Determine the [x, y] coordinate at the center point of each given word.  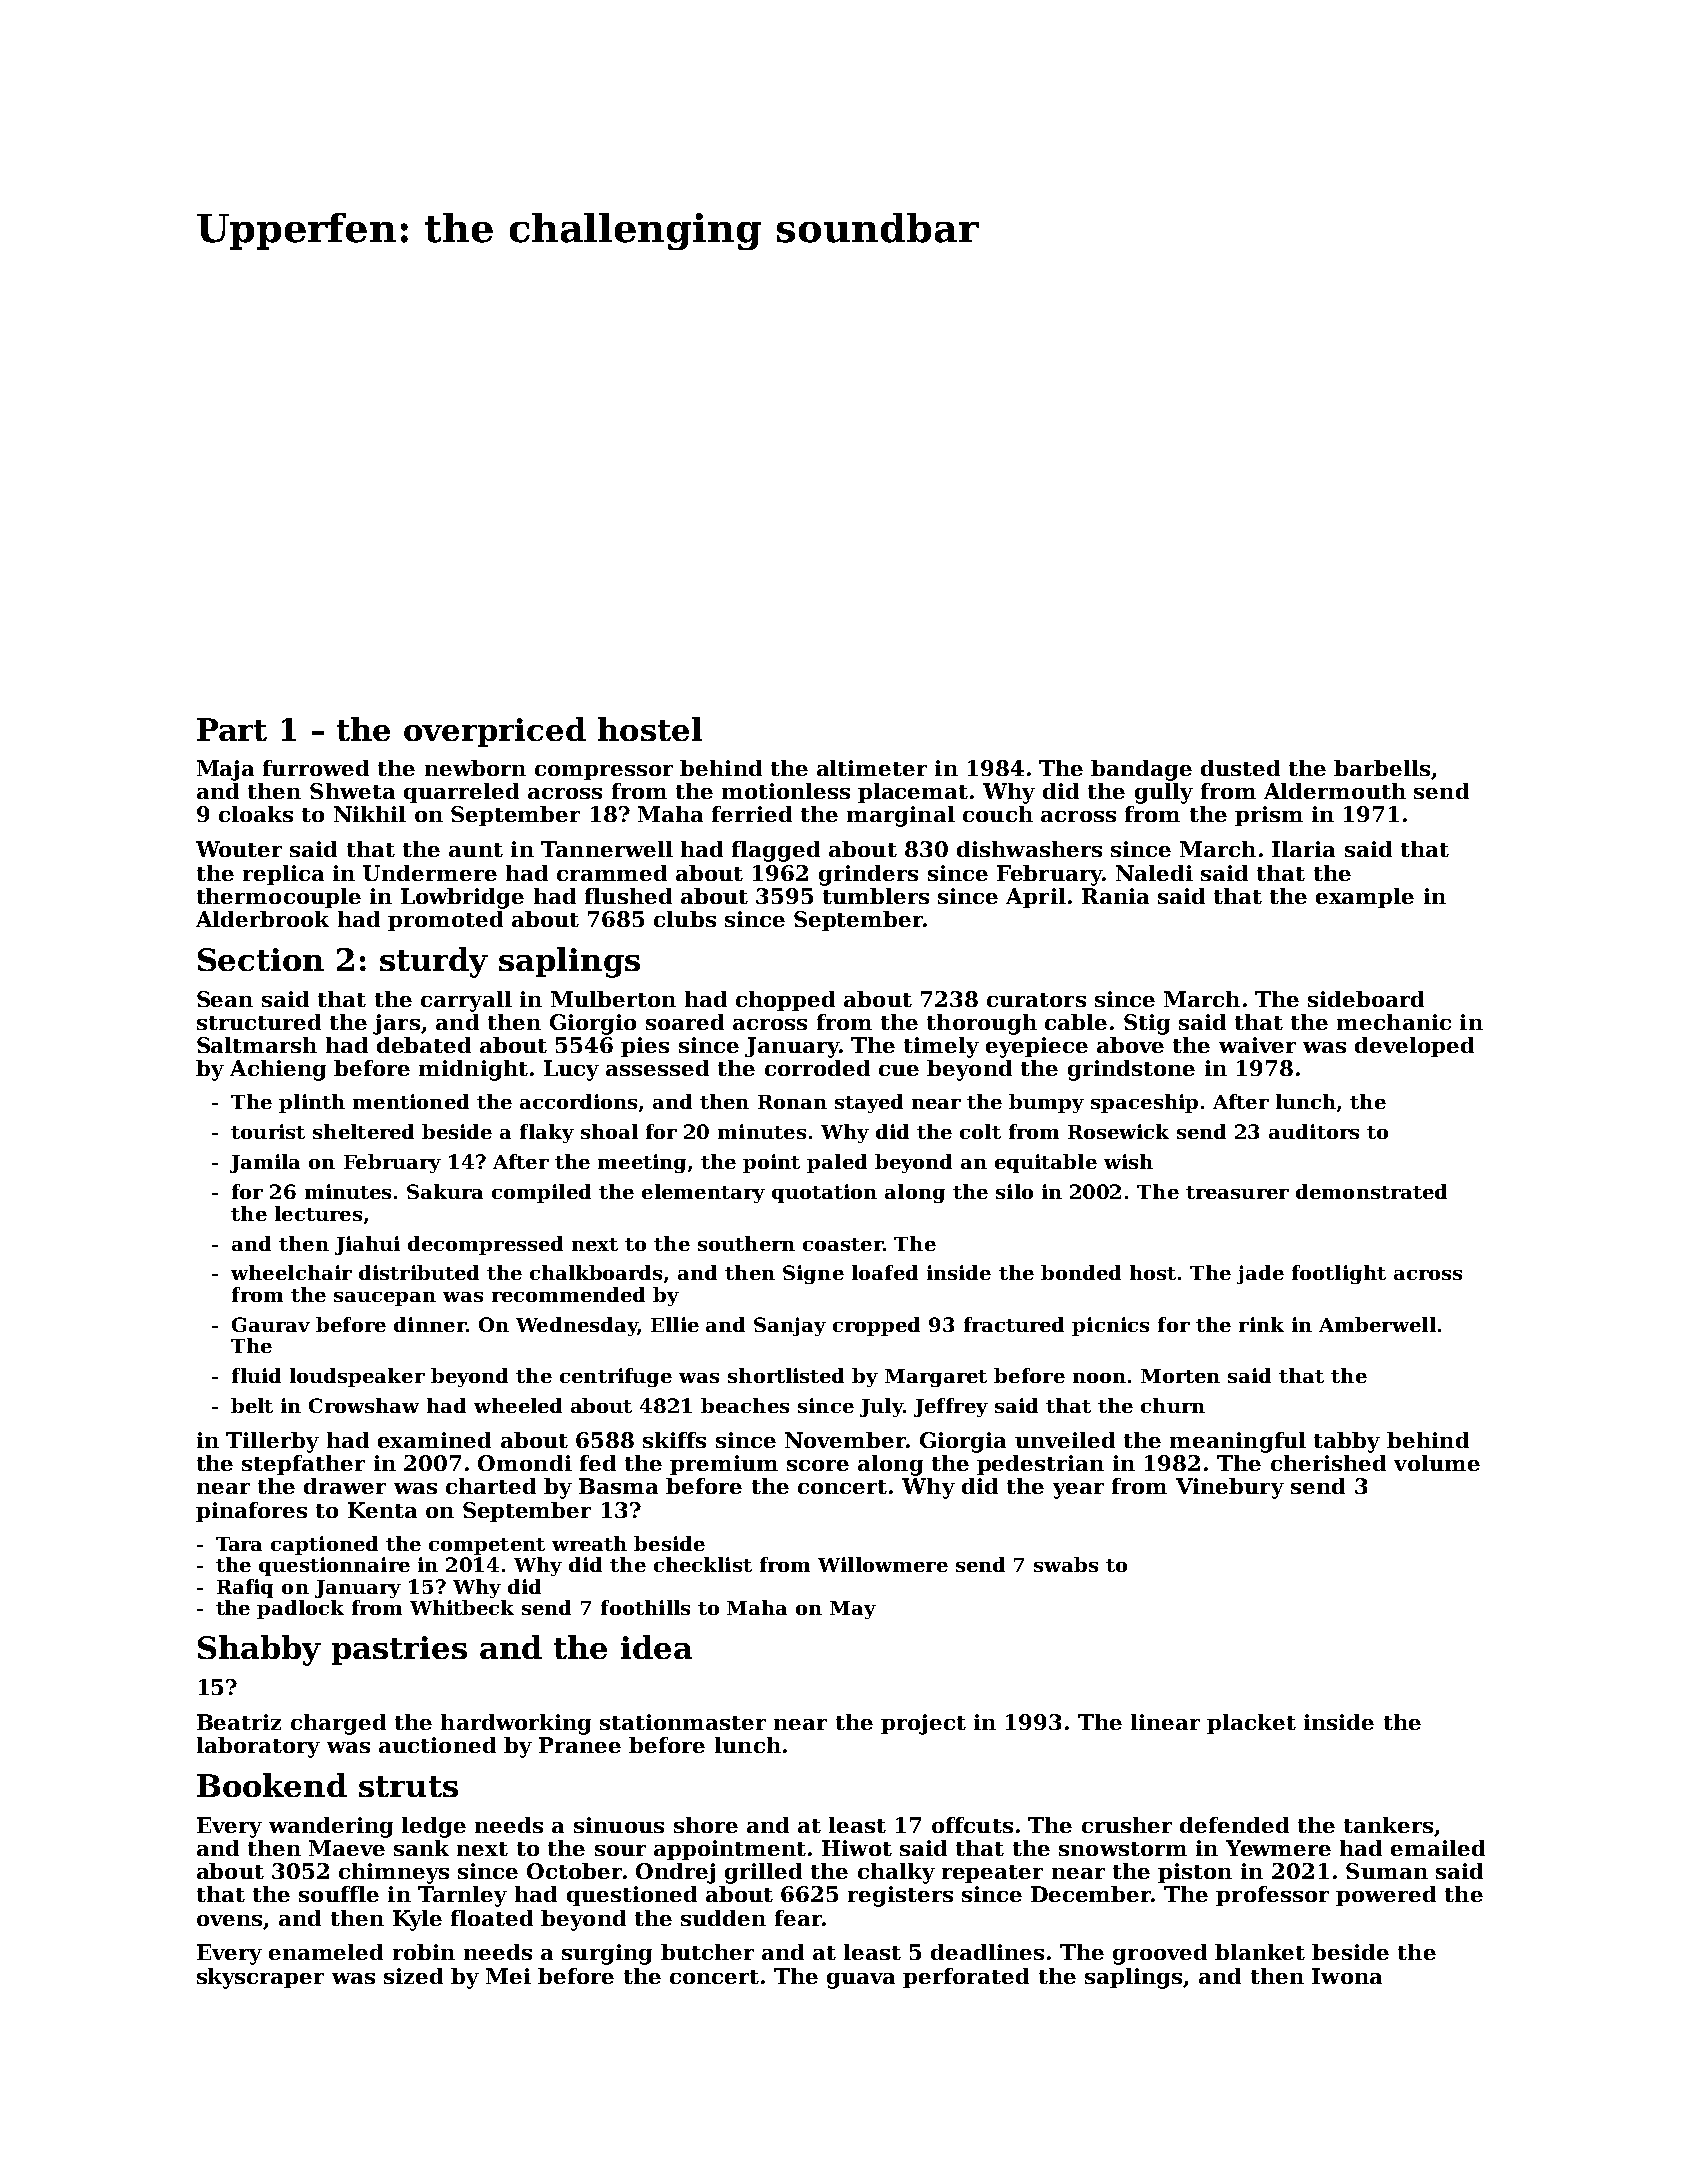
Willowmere [883, 1564]
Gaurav [271, 1324]
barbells [1382, 768]
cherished [1328, 1463]
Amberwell [1377, 1324]
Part [232, 729]
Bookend [272, 1785]
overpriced [495, 732]
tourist [268, 1131]
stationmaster [683, 1722]
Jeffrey [951, 1407]
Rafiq [245, 1588]
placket [1251, 1724]
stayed [869, 1103]
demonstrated [1371, 1191]
